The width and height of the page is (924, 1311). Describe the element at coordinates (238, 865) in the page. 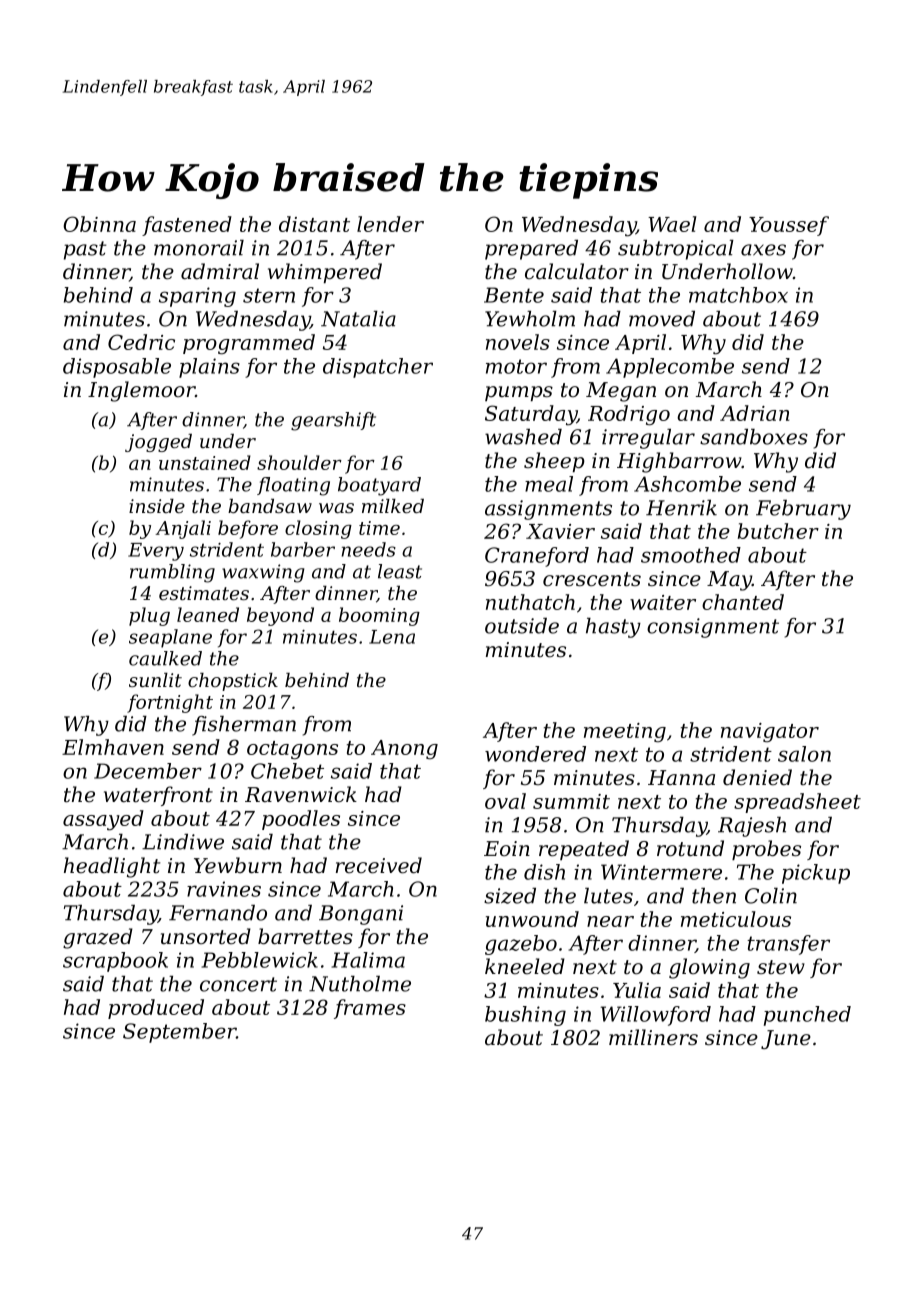

I see `Yewburn` at that location.
